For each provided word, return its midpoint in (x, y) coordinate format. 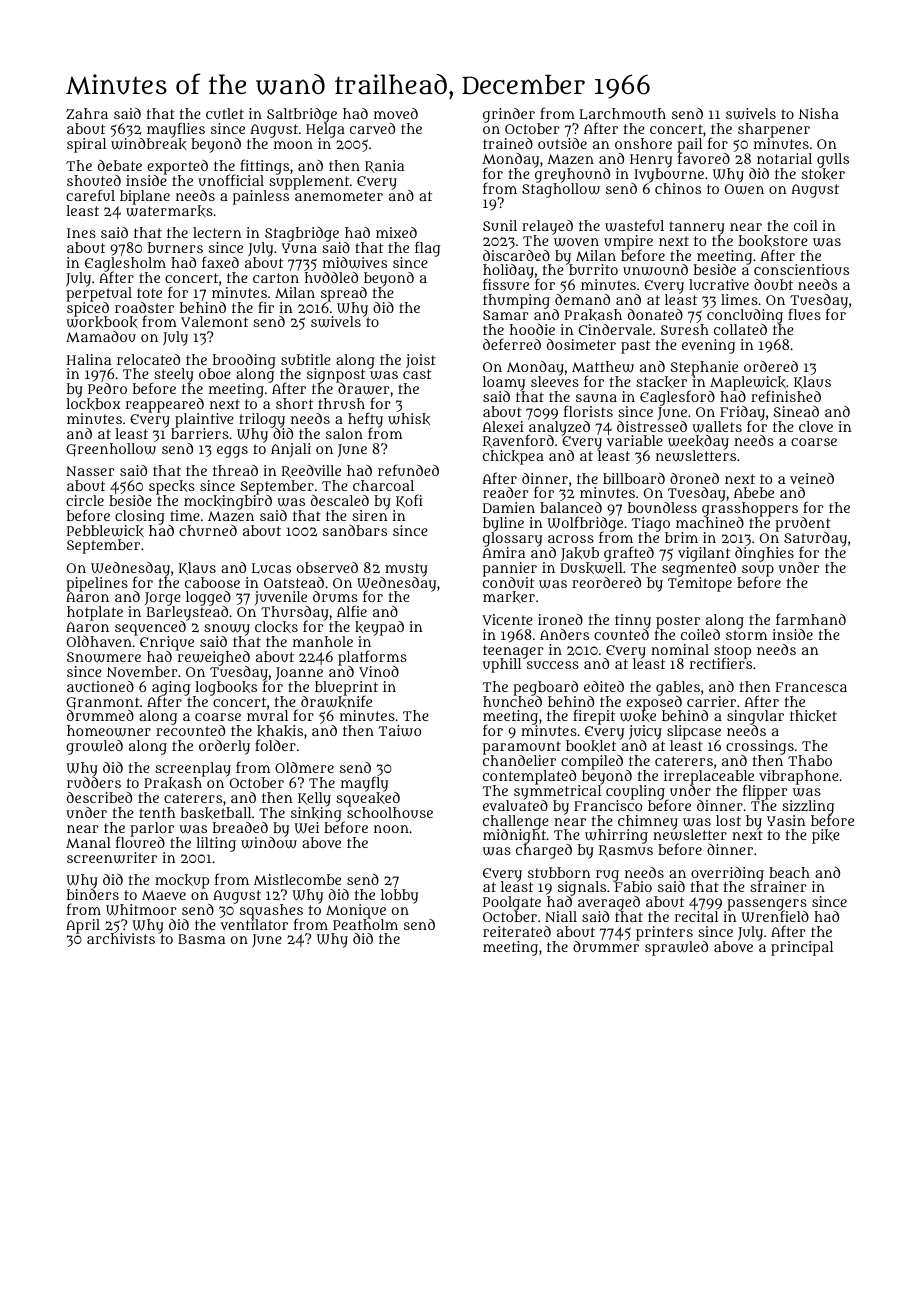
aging (171, 688)
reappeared (165, 405)
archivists (121, 939)
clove (816, 426)
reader (506, 492)
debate (120, 165)
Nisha (819, 113)
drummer (606, 946)
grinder (509, 115)
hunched (512, 701)
